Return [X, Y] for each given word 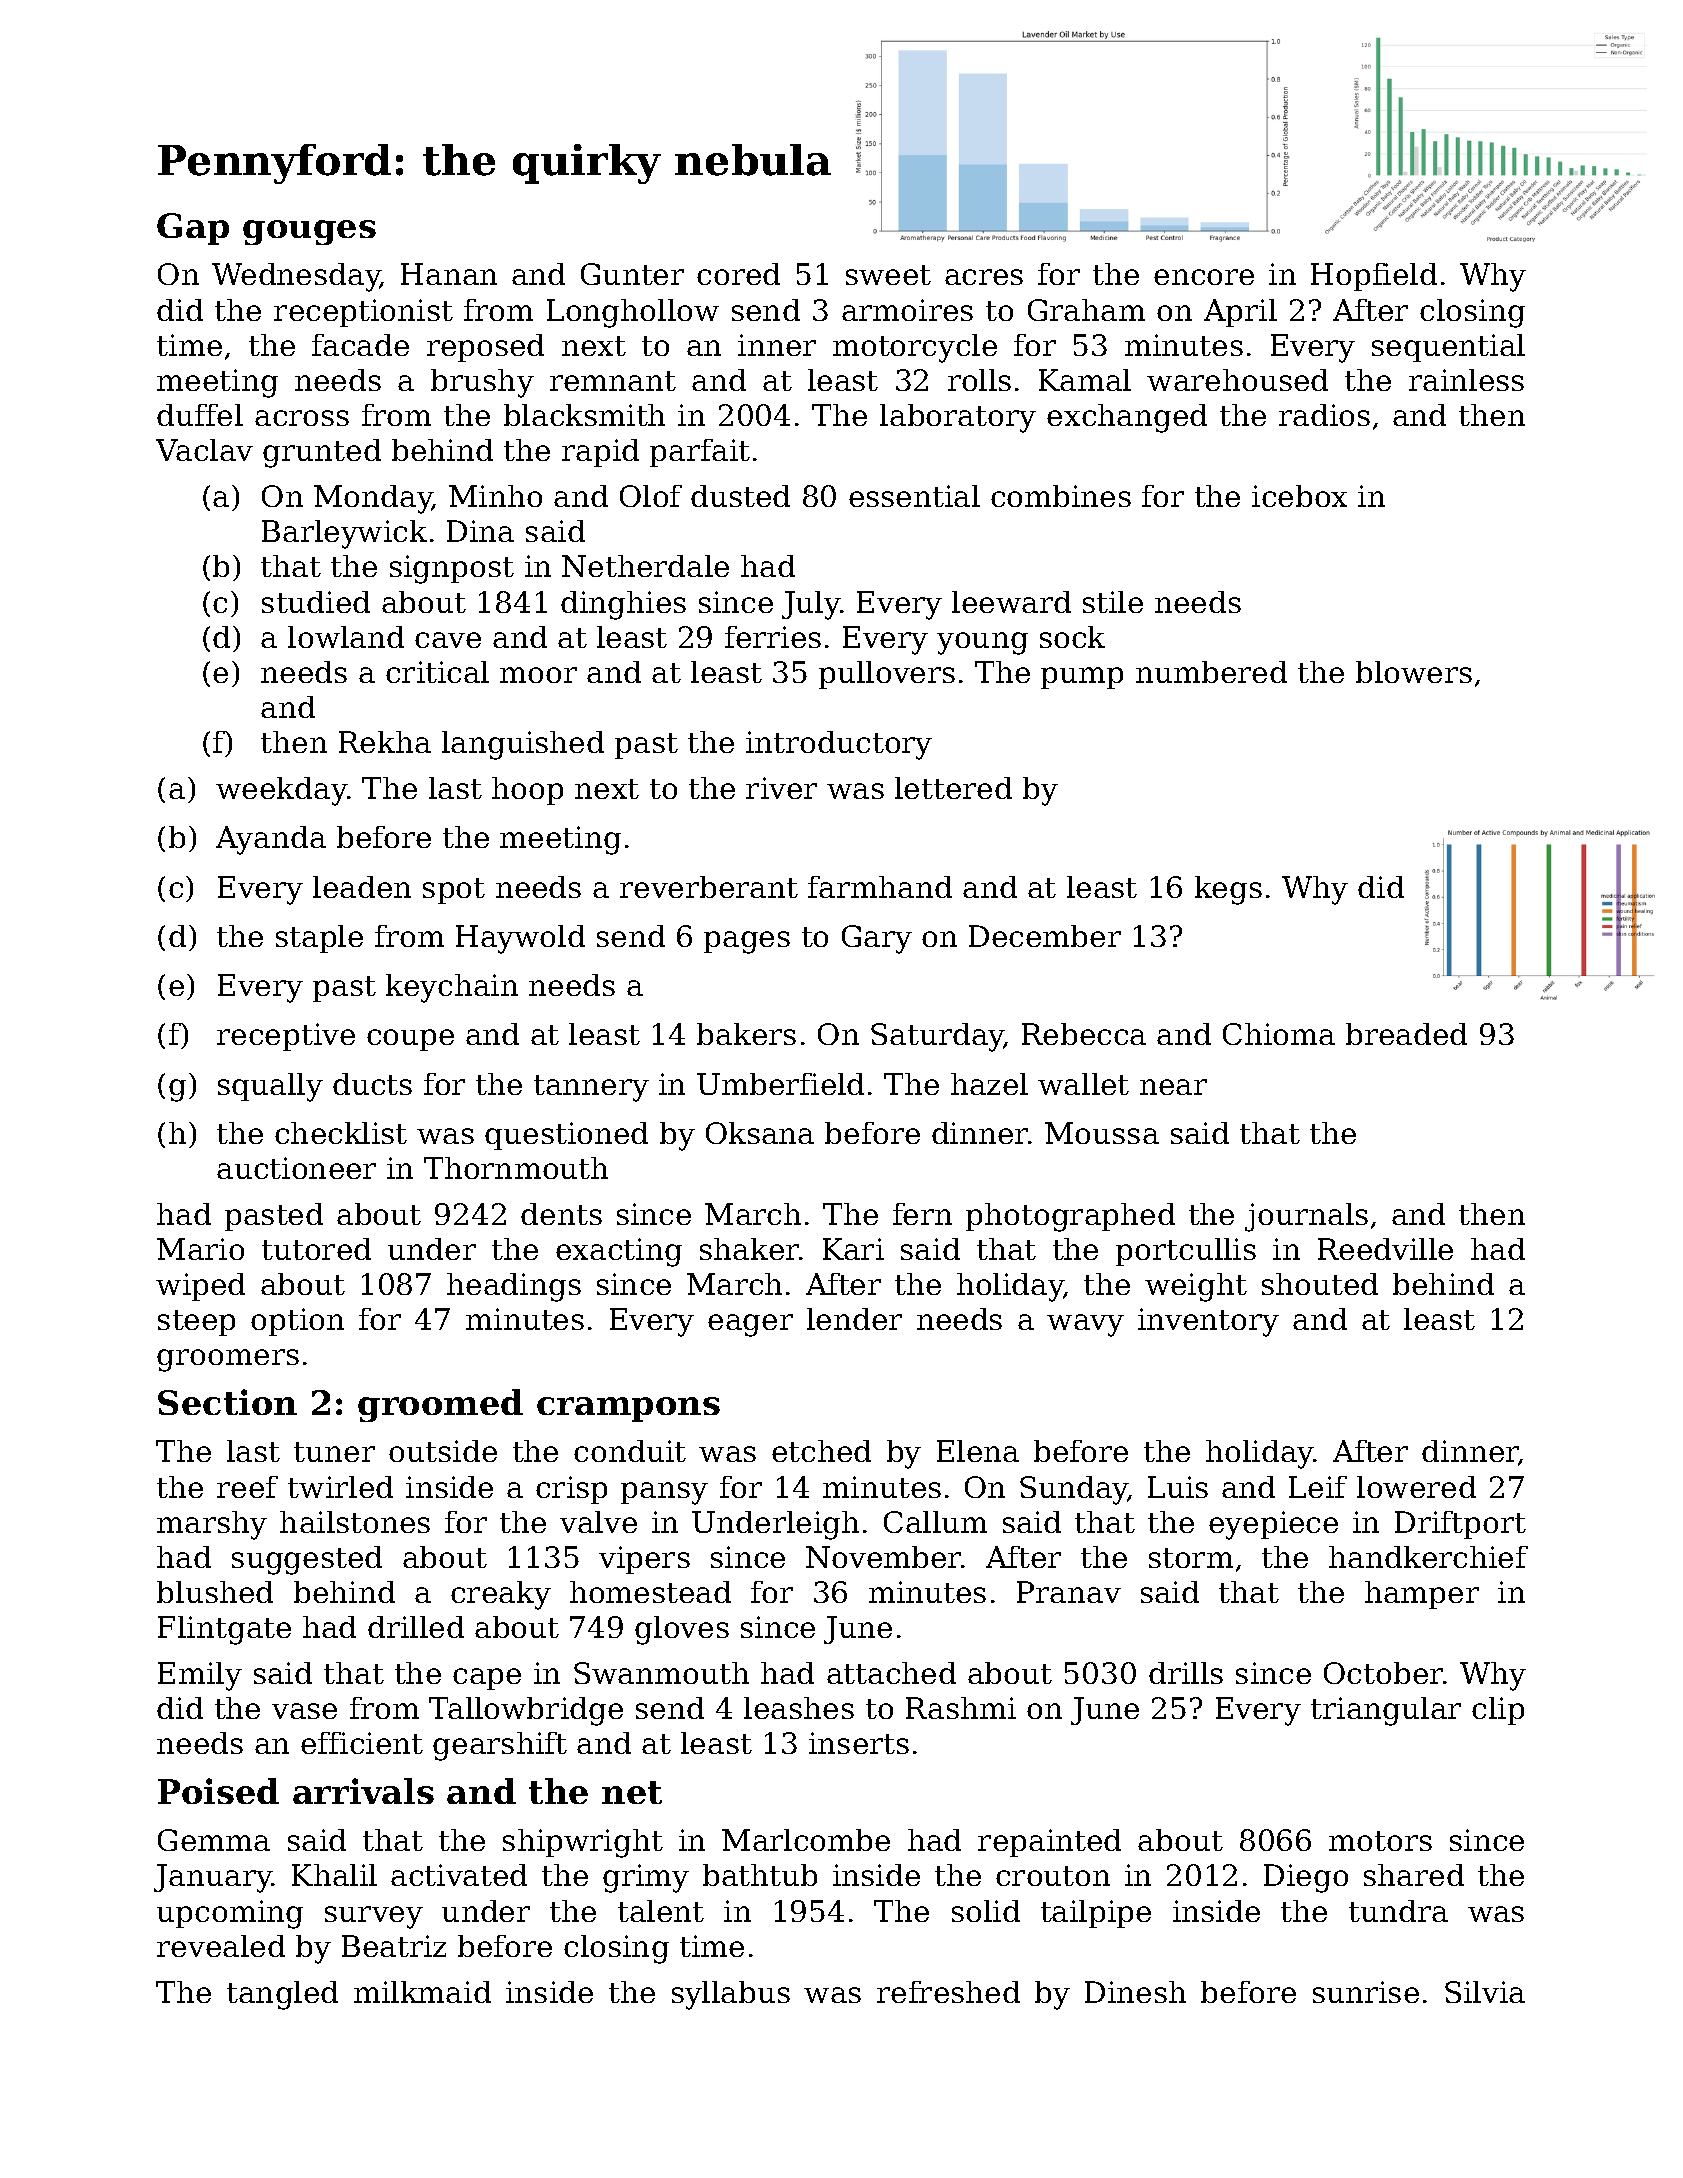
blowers [1414, 672]
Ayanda [271, 840]
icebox [1299, 496]
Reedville [1385, 1249]
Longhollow [633, 313]
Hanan [449, 274]
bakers [746, 1034]
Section [227, 1402]
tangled [282, 1995]
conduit [630, 1451]
